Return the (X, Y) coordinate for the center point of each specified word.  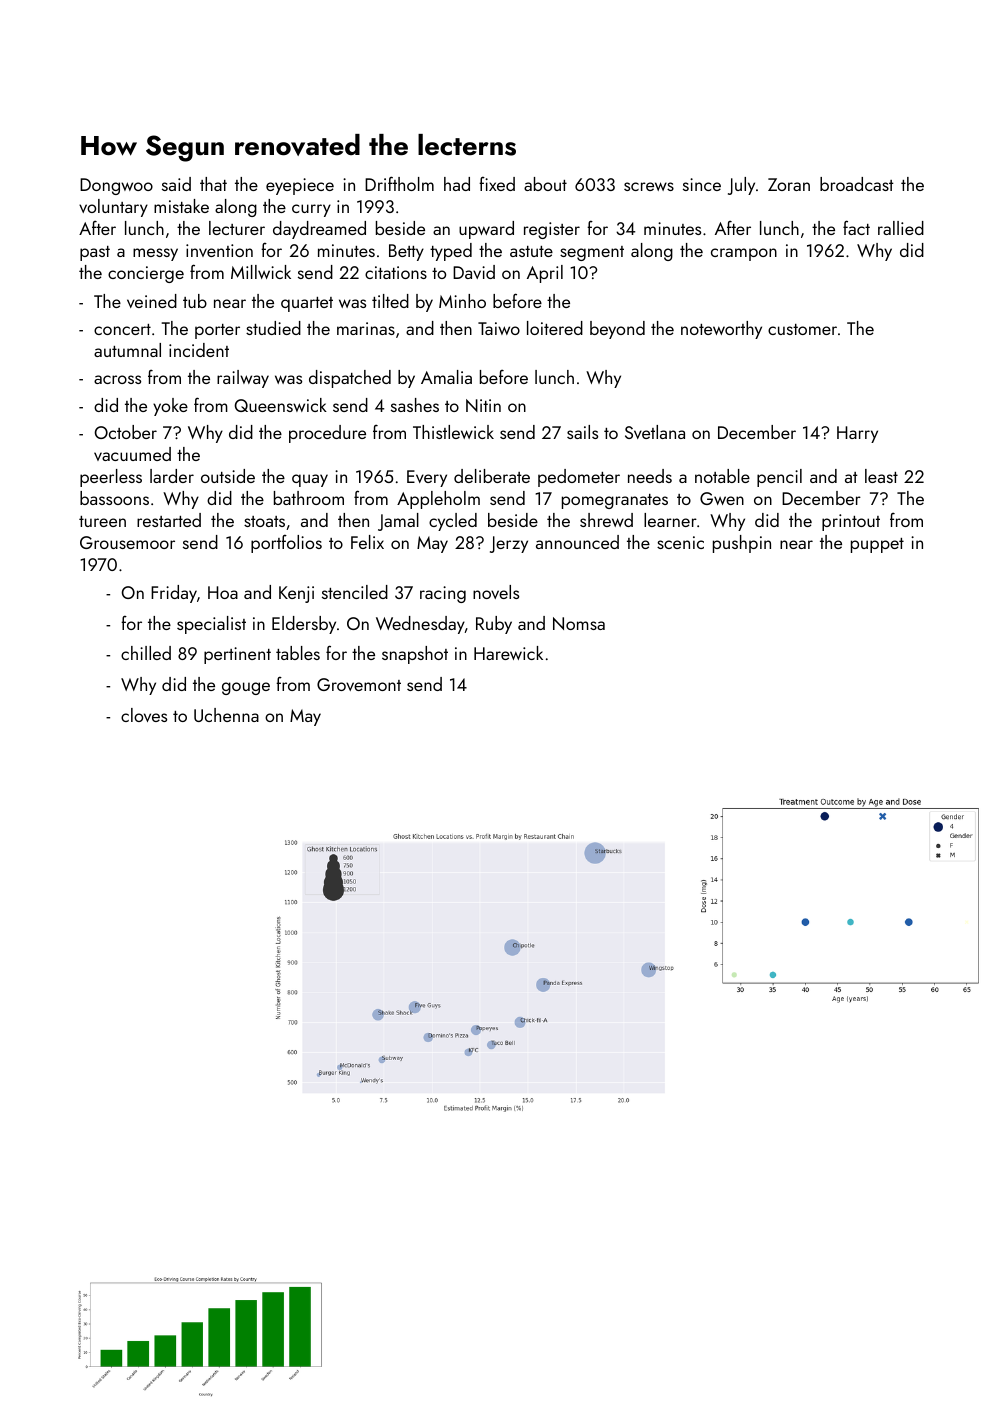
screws (649, 186)
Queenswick (280, 405)
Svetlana (655, 432)
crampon (744, 254)
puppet (877, 545)
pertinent (237, 655)
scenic (680, 542)
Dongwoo (116, 186)
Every (427, 478)
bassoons (114, 498)
